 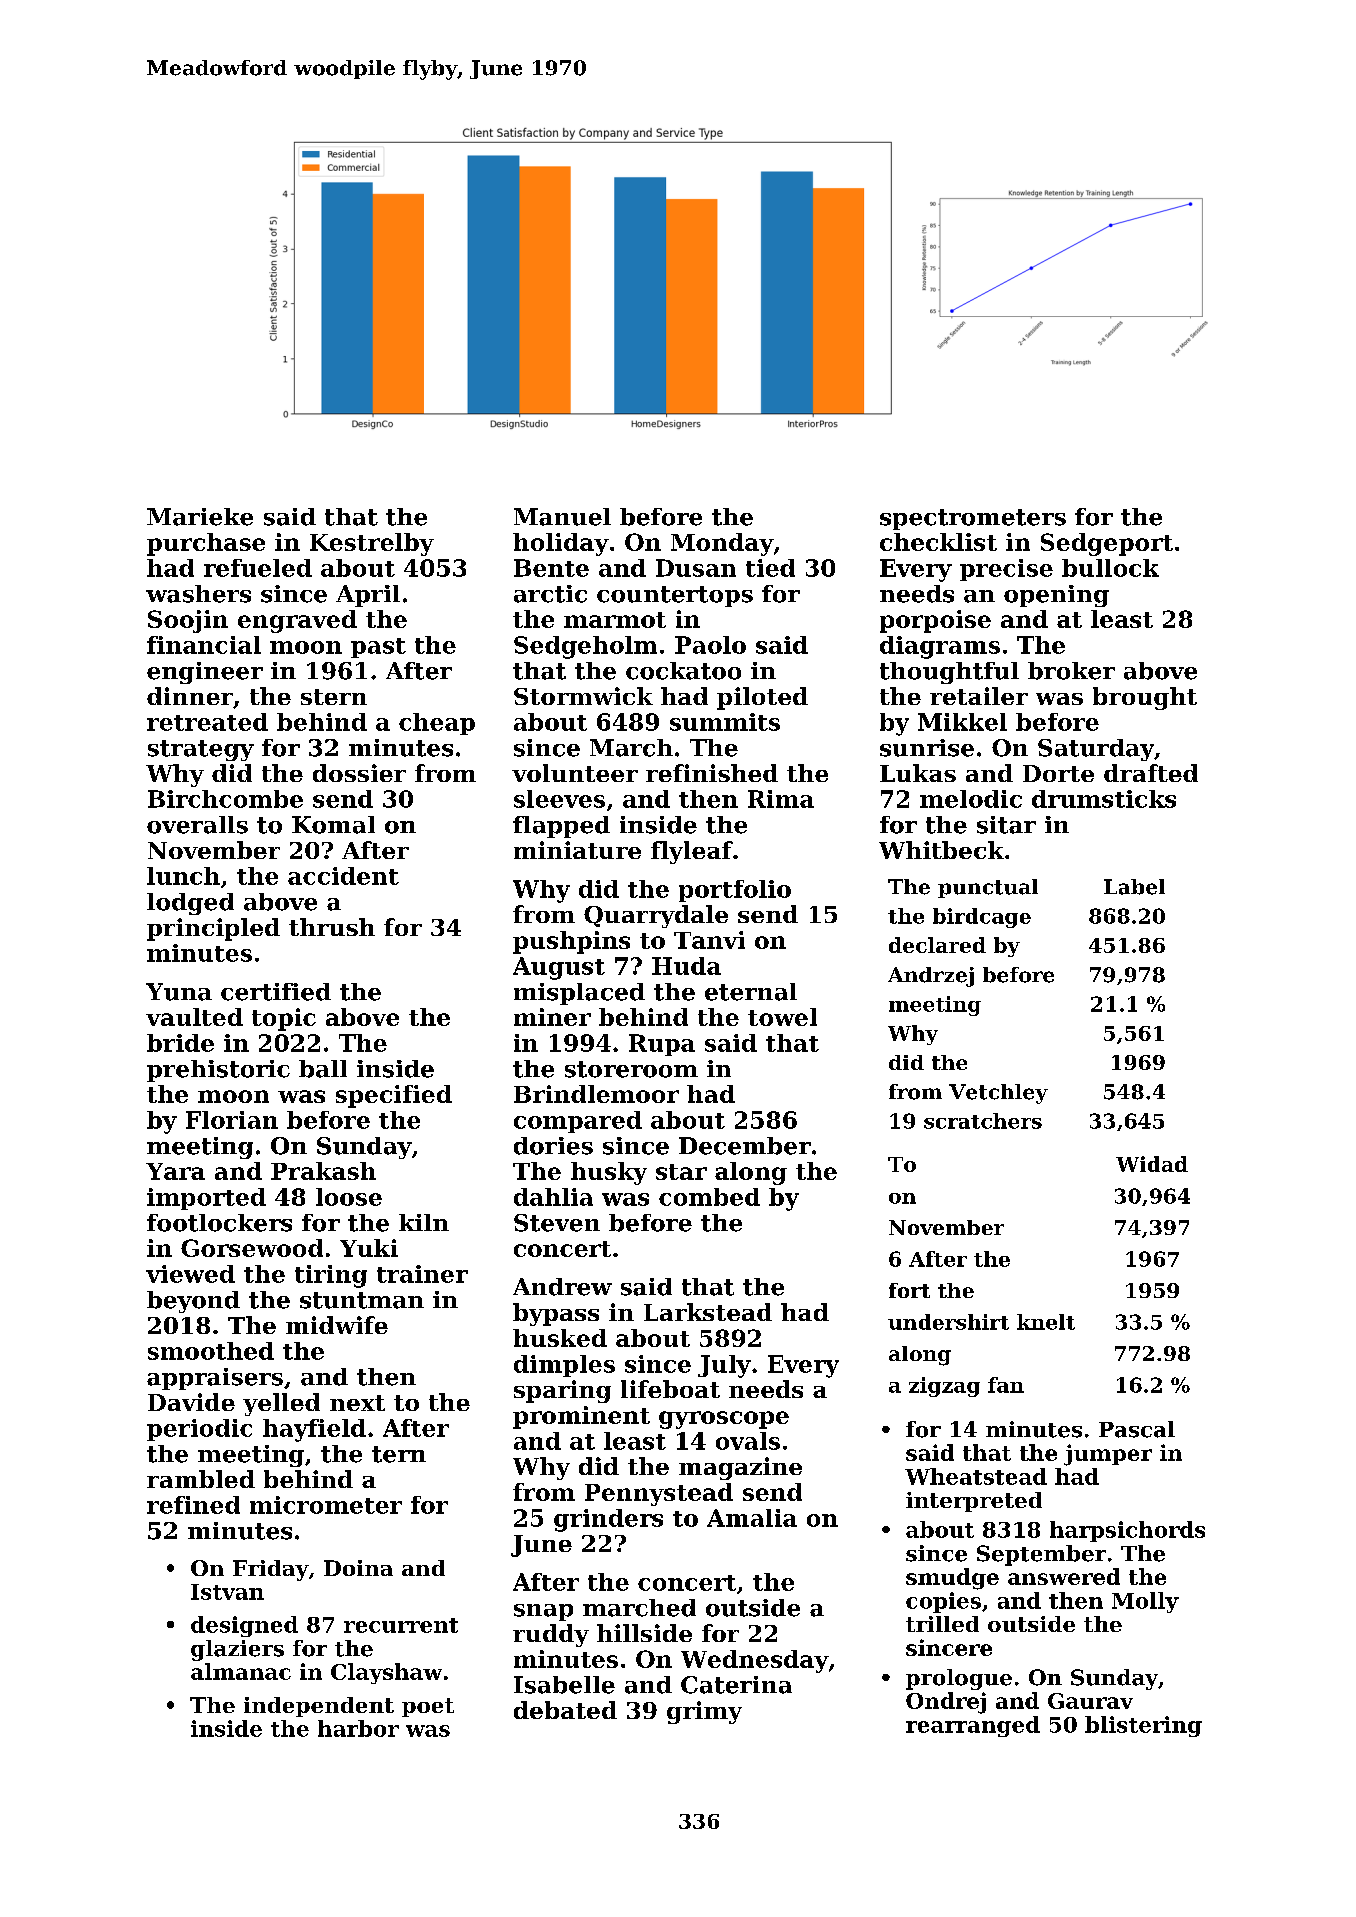 I want to click on Mikkel, so click(x=962, y=722).
